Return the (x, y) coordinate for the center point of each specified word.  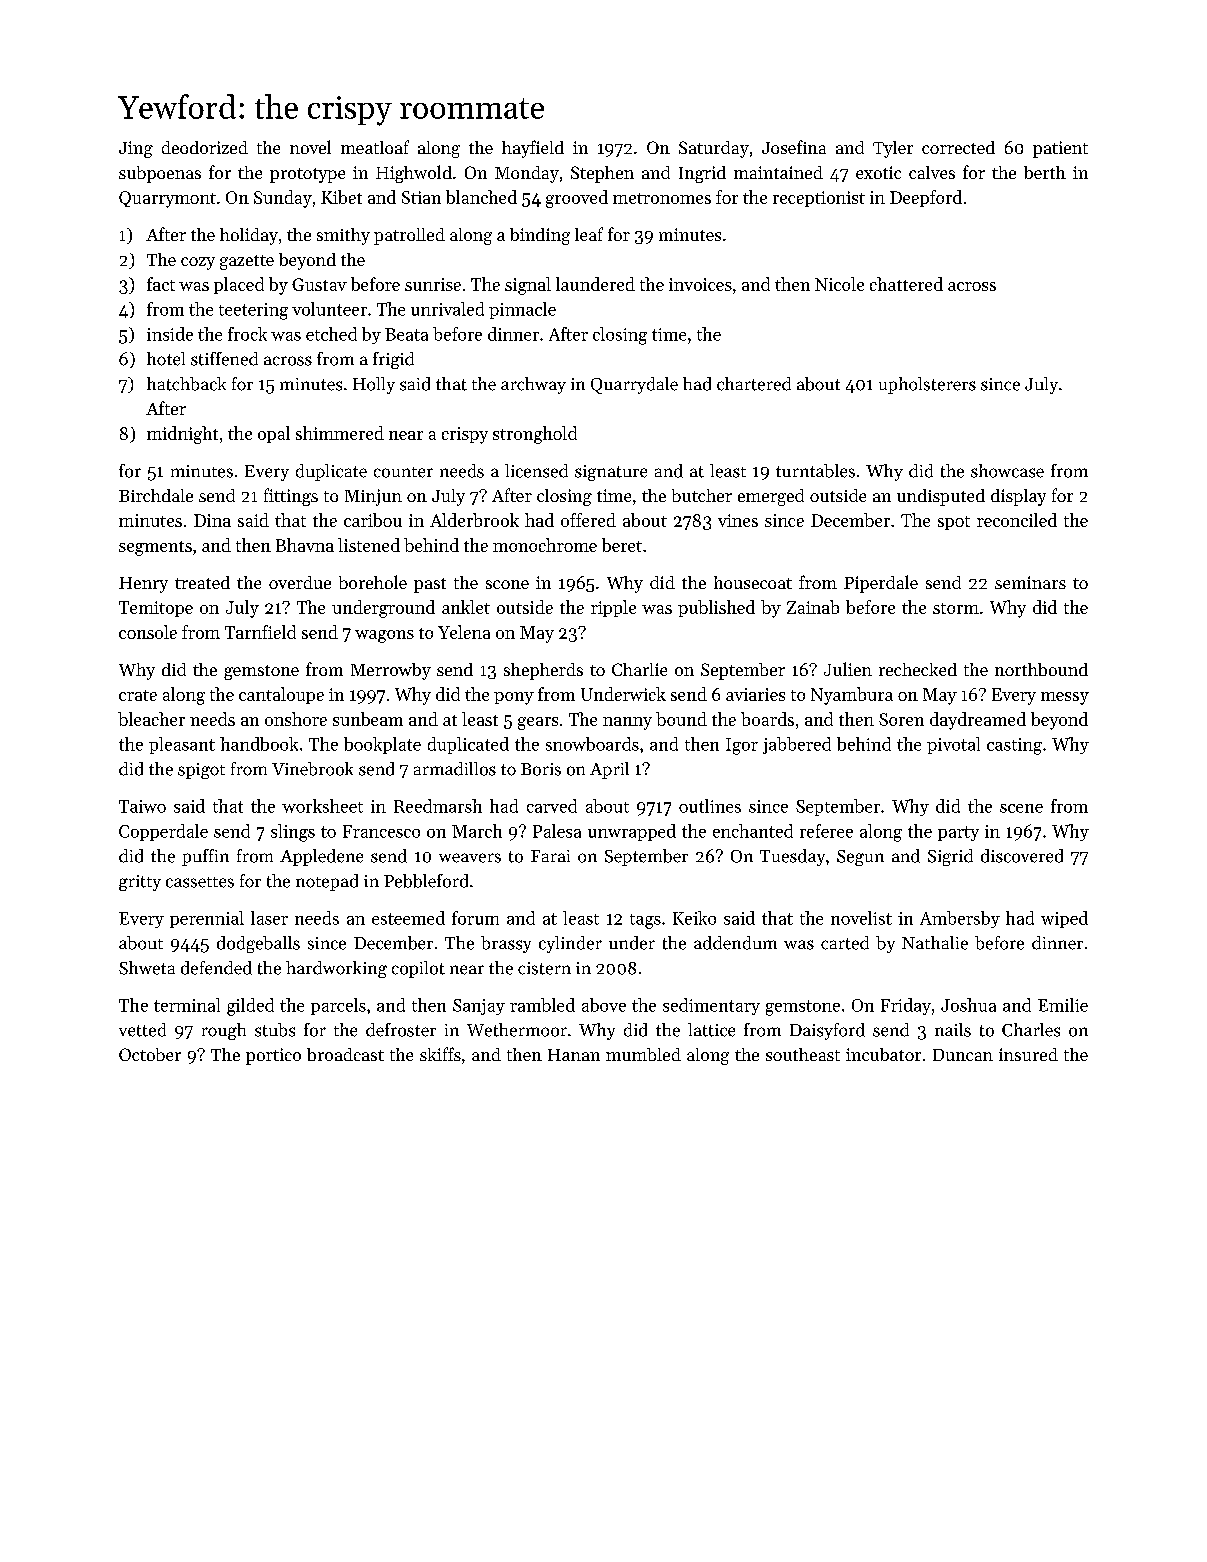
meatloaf (375, 147)
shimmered (340, 433)
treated (202, 582)
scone (507, 584)
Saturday (714, 149)
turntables (815, 471)
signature (611, 473)
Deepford (926, 198)
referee (826, 831)
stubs (275, 1030)
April (609, 770)
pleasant (182, 745)
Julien (848, 669)
